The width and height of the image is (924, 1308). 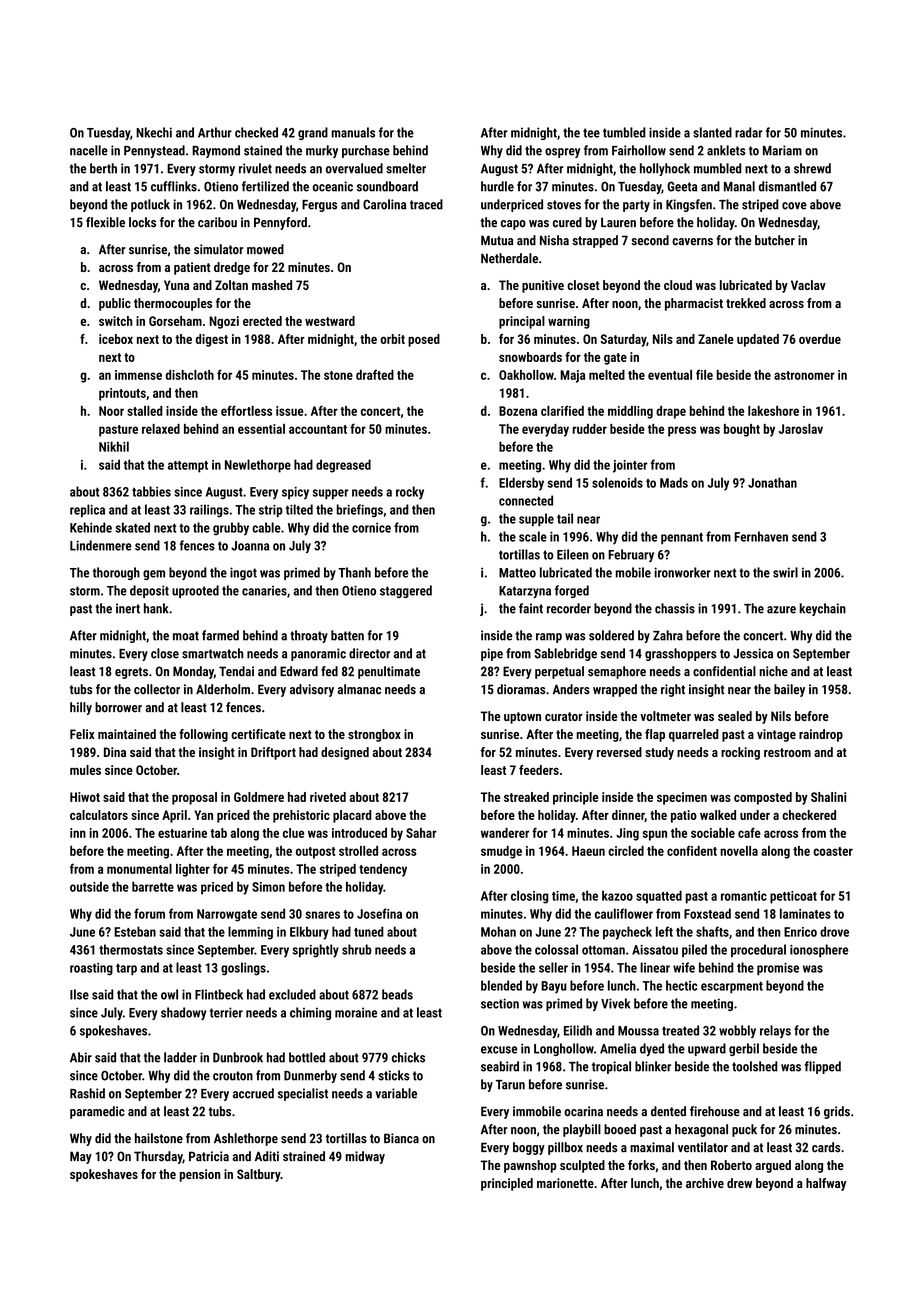 I want to click on Nikhil, so click(x=114, y=446).
